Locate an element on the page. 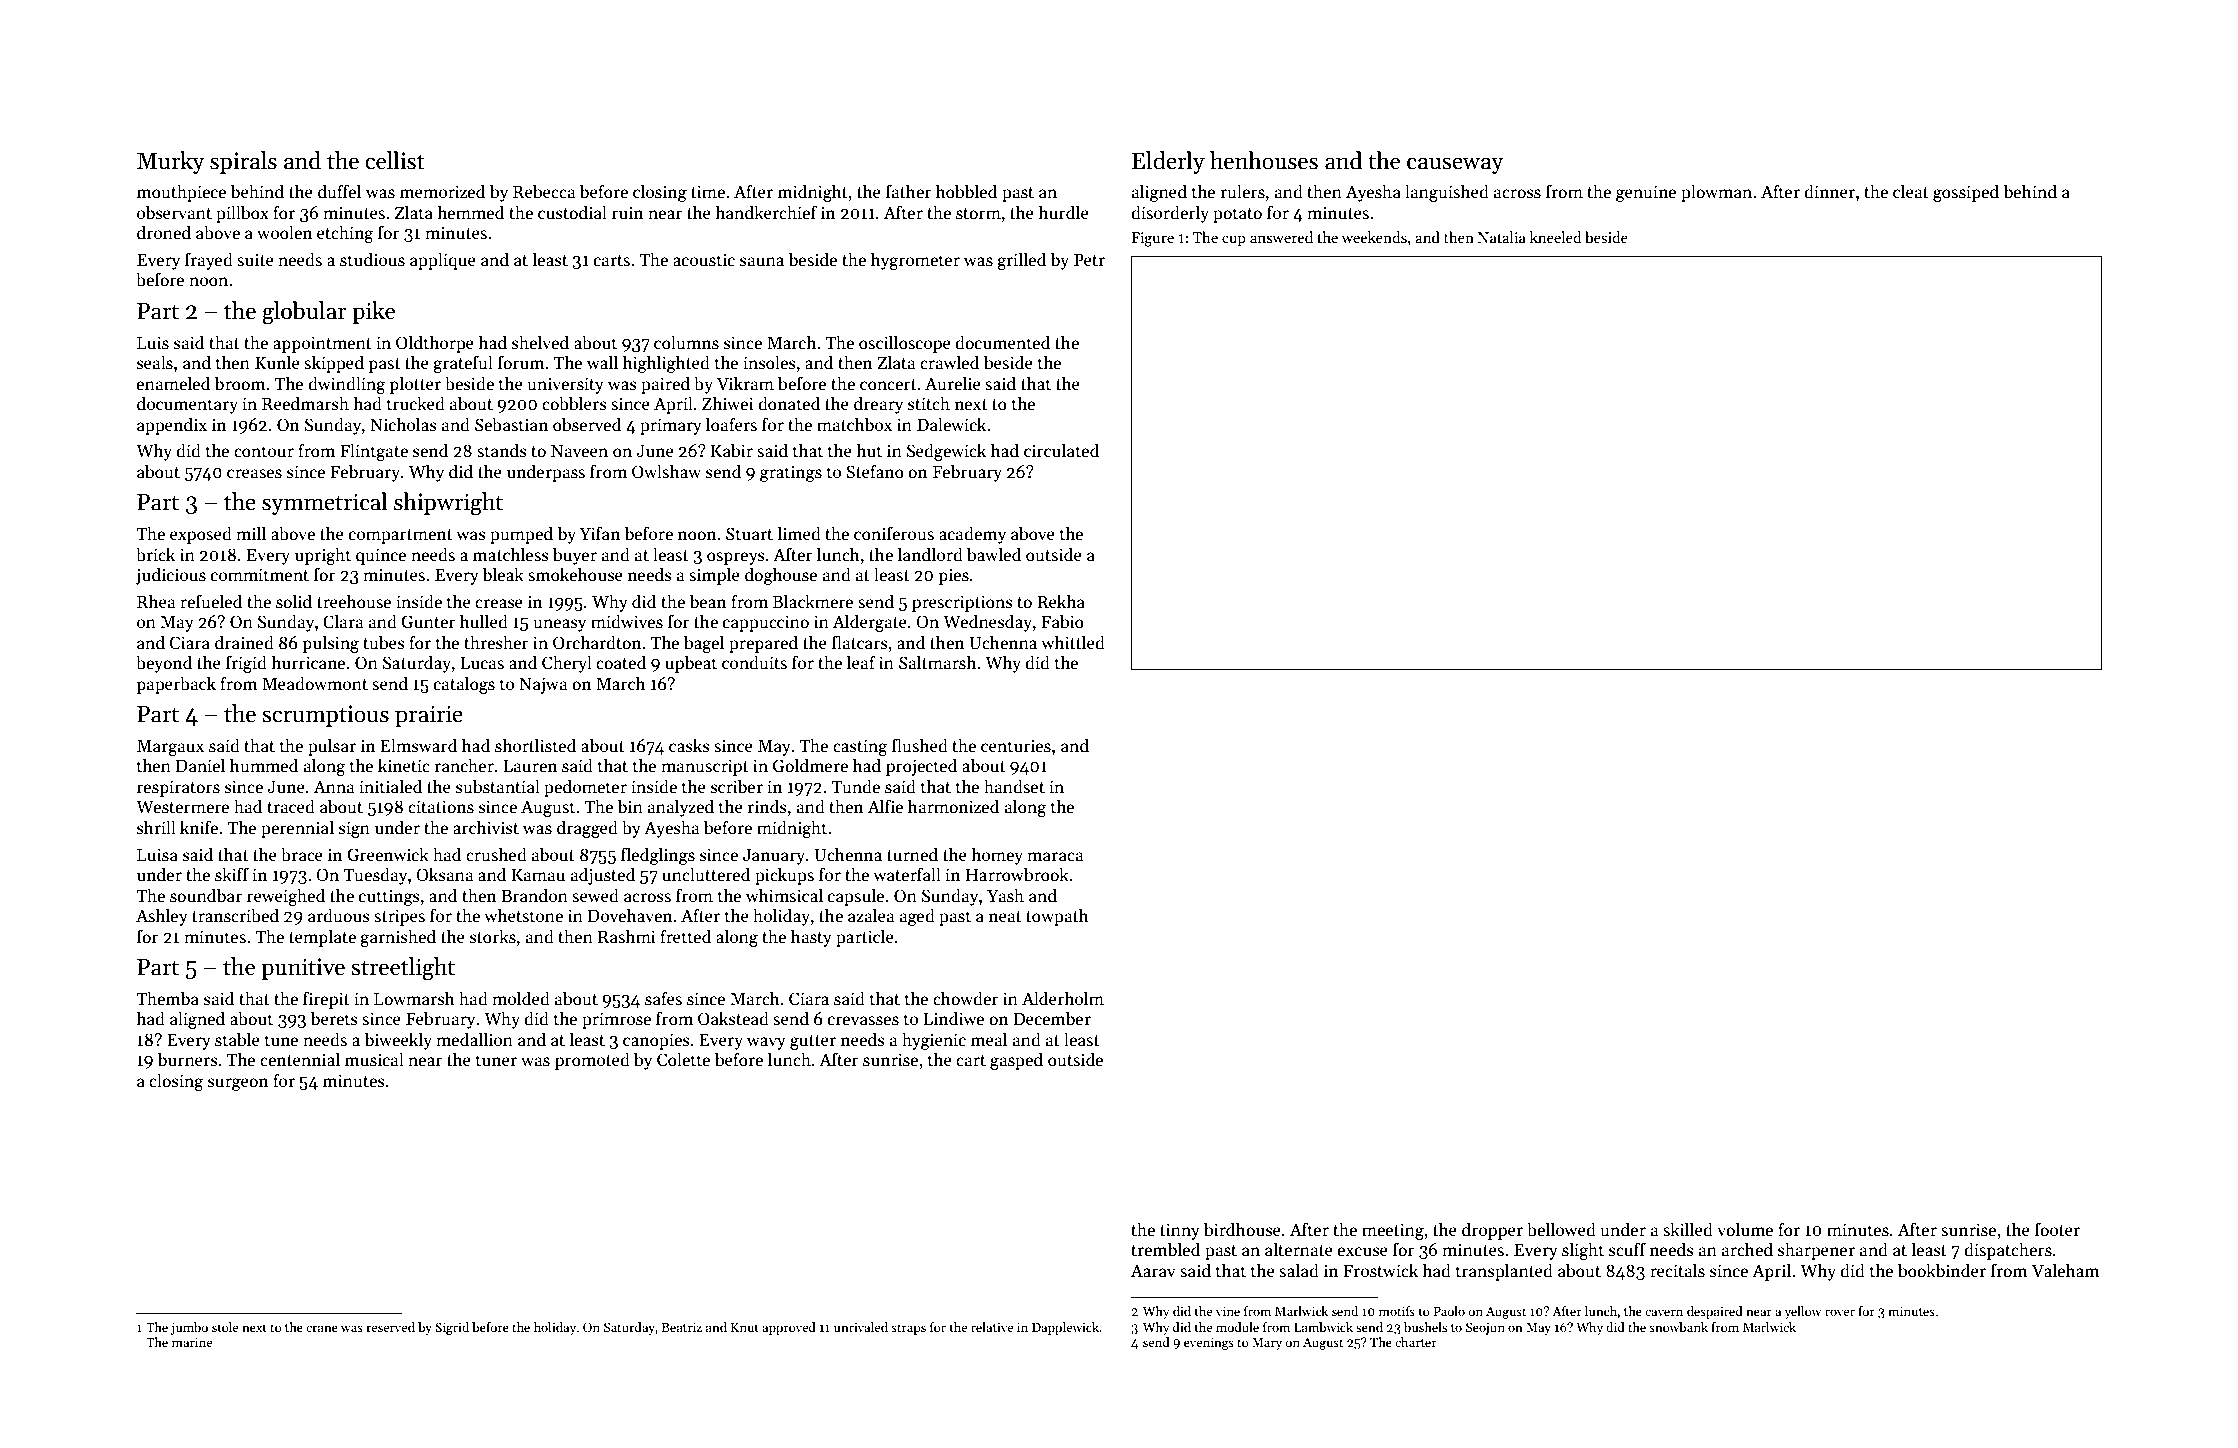 The height and width of the page is (1448, 2238). footer is located at coordinates (2057, 1230).
